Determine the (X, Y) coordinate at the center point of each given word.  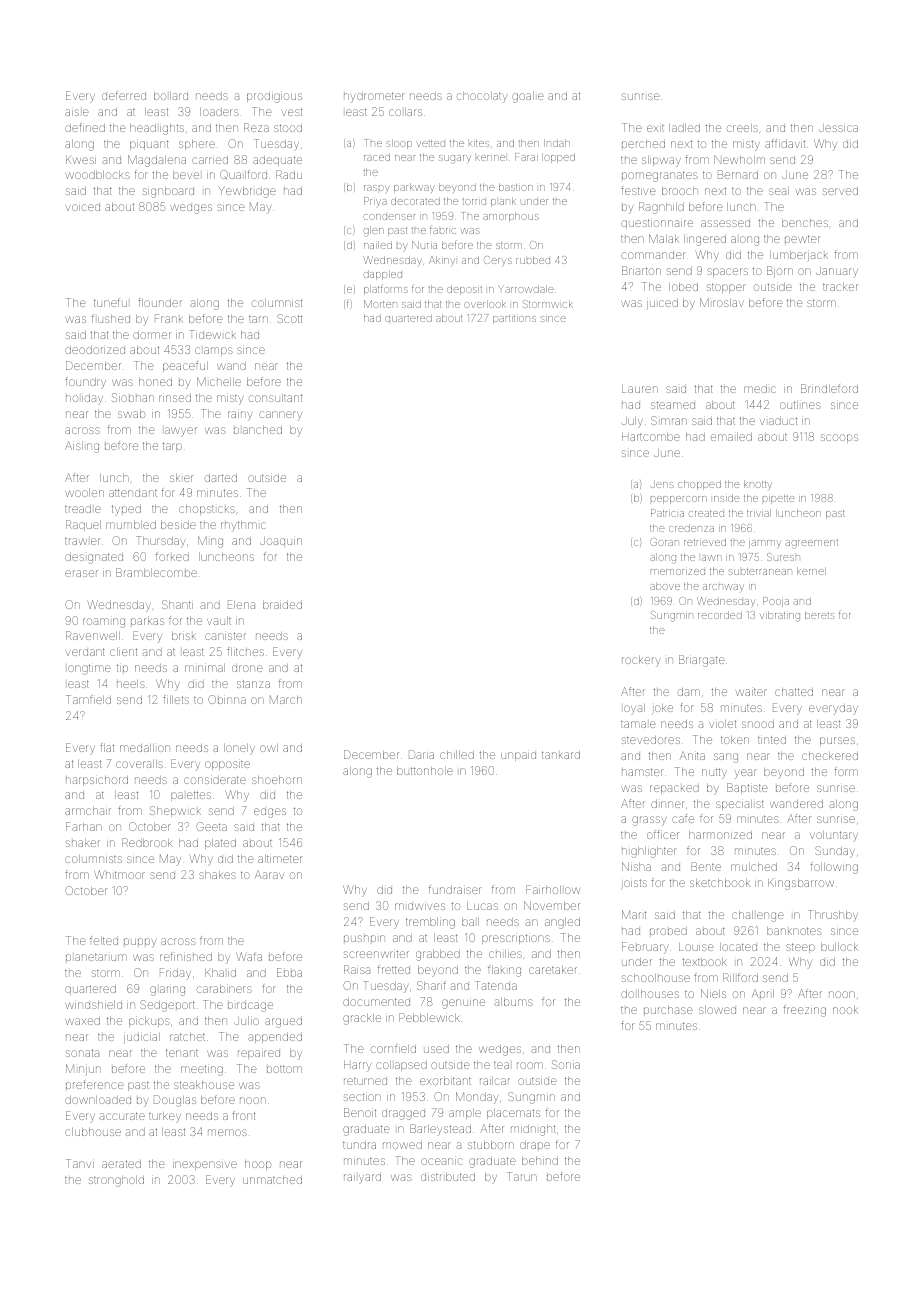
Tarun (522, 1176)
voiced (83, 207)
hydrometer (373, 97)
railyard (362, 1178)
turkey (165, 1117)
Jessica (838, 128)
